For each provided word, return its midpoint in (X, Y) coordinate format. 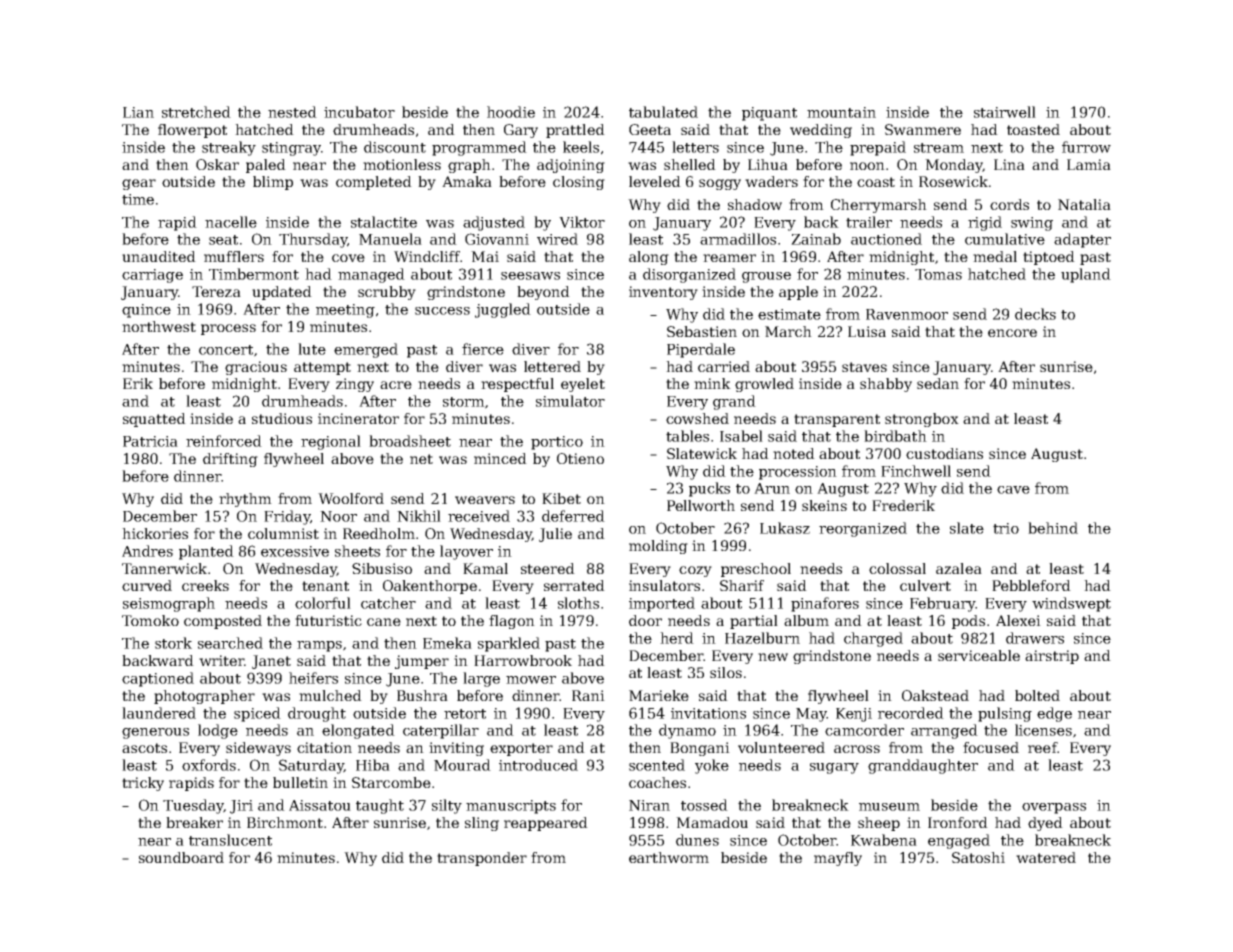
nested (292, 112)
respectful (517, 385)
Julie (555, 535)
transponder (482, 859)
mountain (841, 112)
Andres (147, 551)
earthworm (669, 857)
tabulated (663, 112)
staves (864, 367)
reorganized (863, 529)
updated (282, 293)
